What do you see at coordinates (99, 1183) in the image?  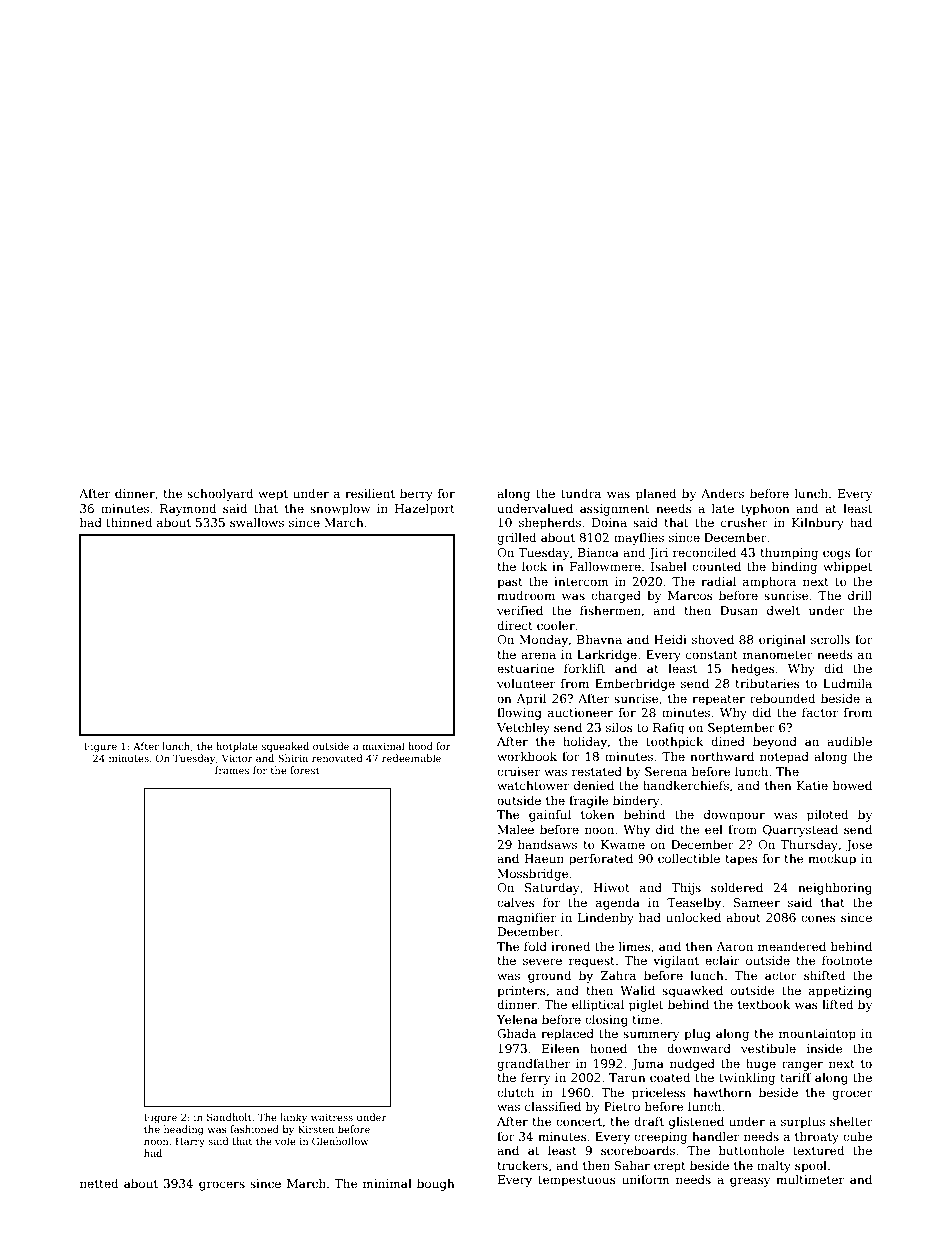 I see `netted` at bounding box center [99, 1183].
